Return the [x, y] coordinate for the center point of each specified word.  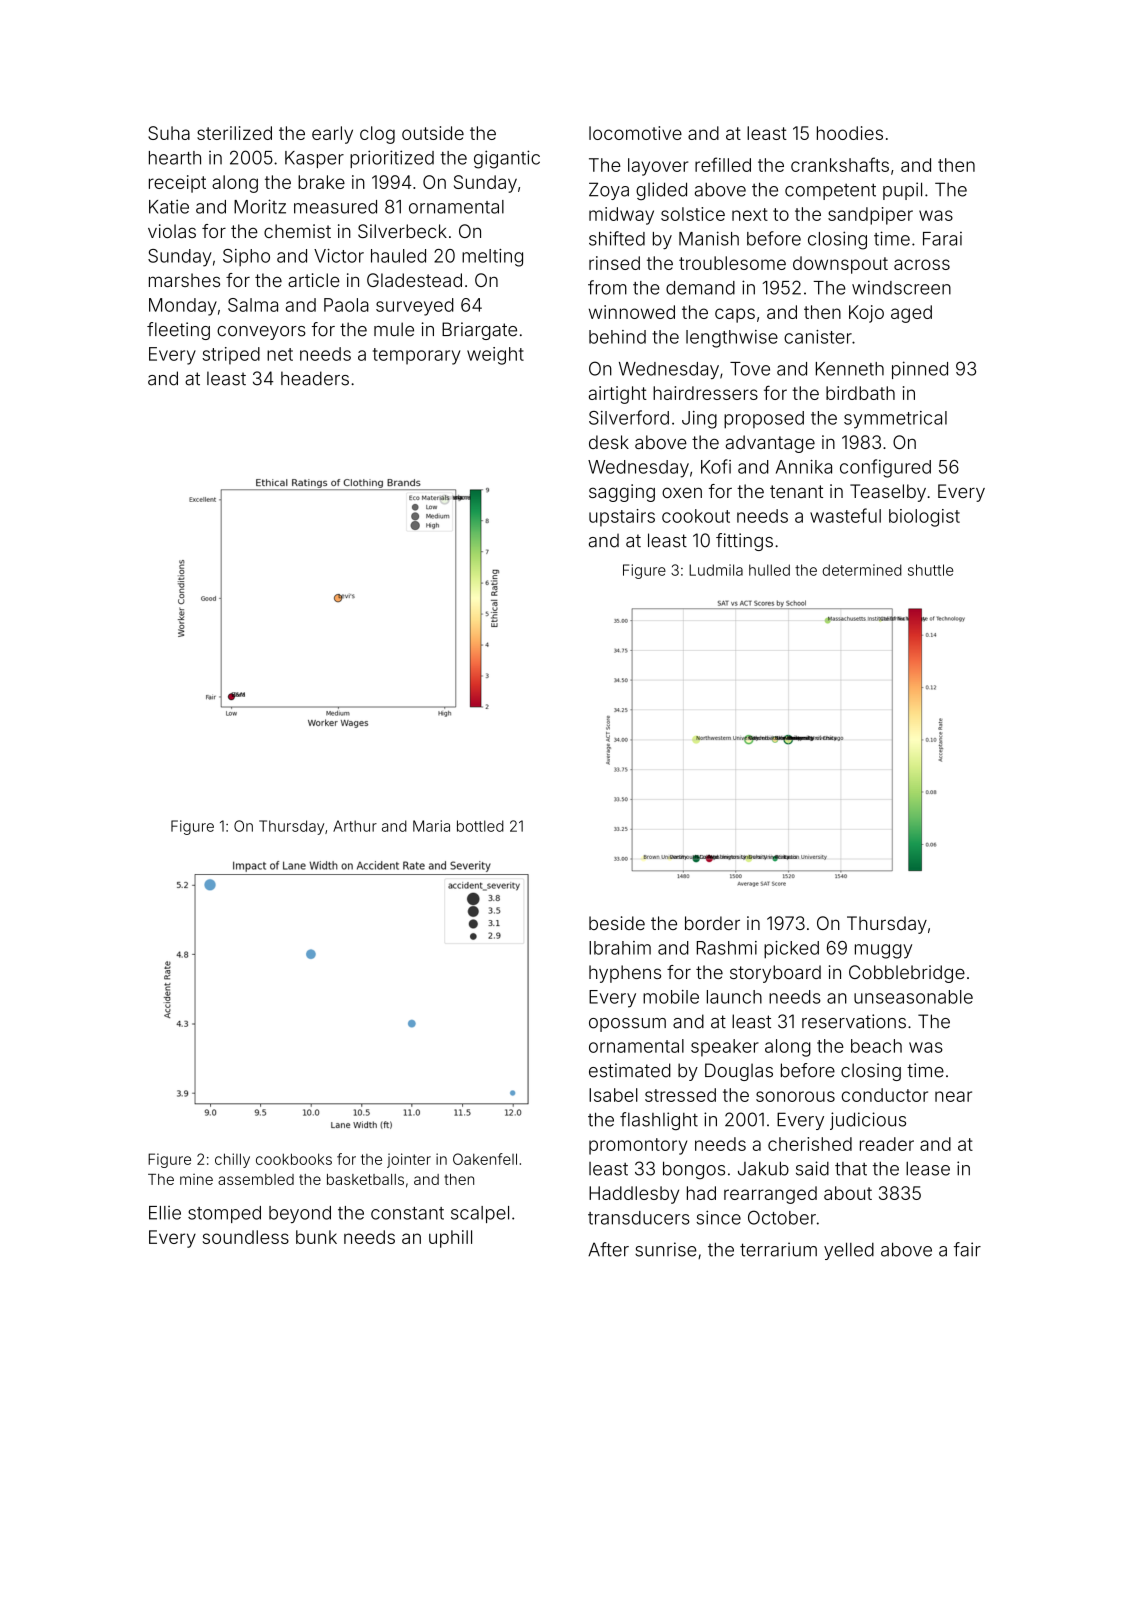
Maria [431, 826]
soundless [246, 1237]
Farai [942, 239]
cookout [696, 516]
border [712, 923]
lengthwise [732, 339]
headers [315, 378]
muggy [883, 951]
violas [172, 231]
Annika [804, 467]
